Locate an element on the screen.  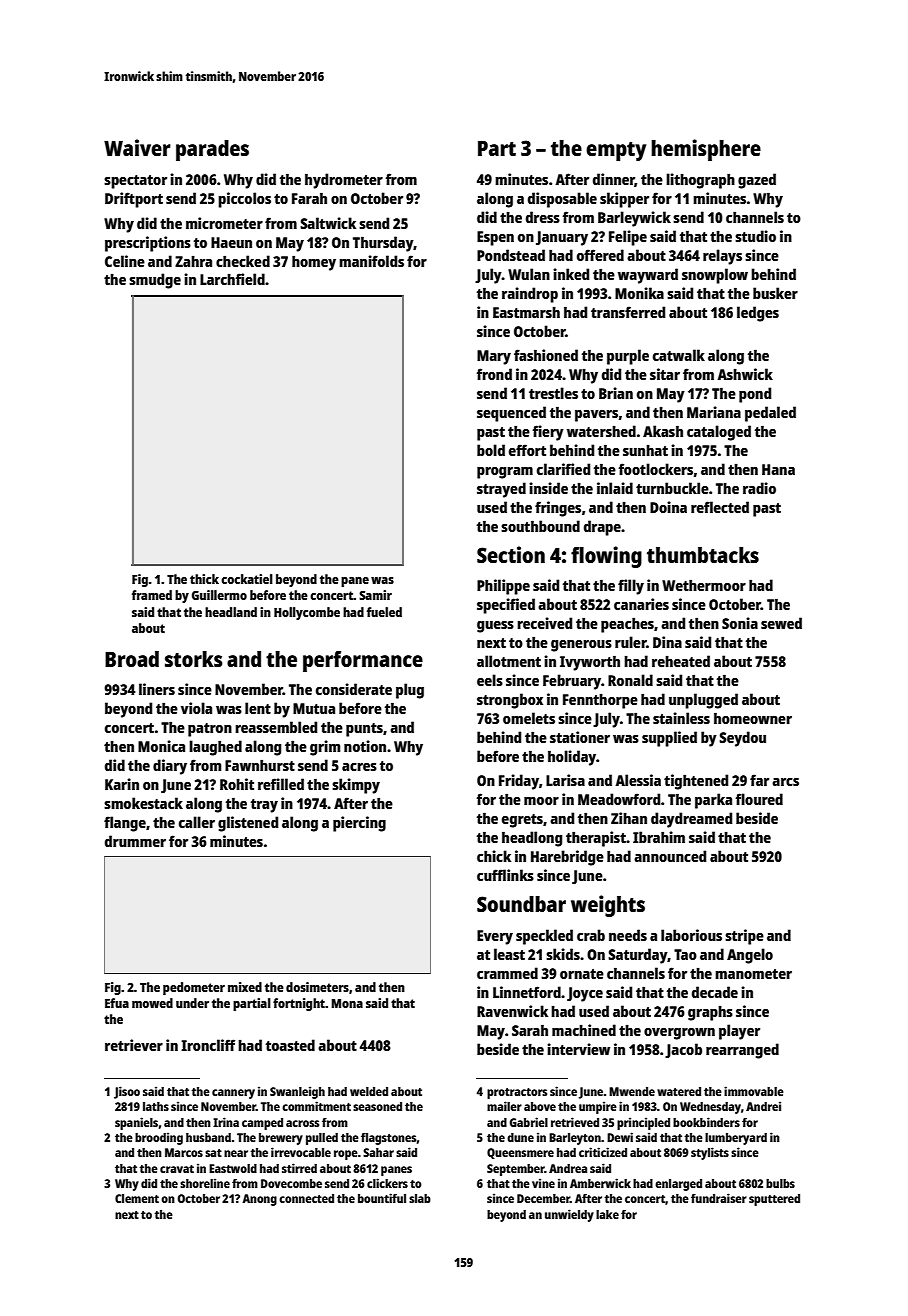
unwieldy is located at coordinates (569, 1215).
